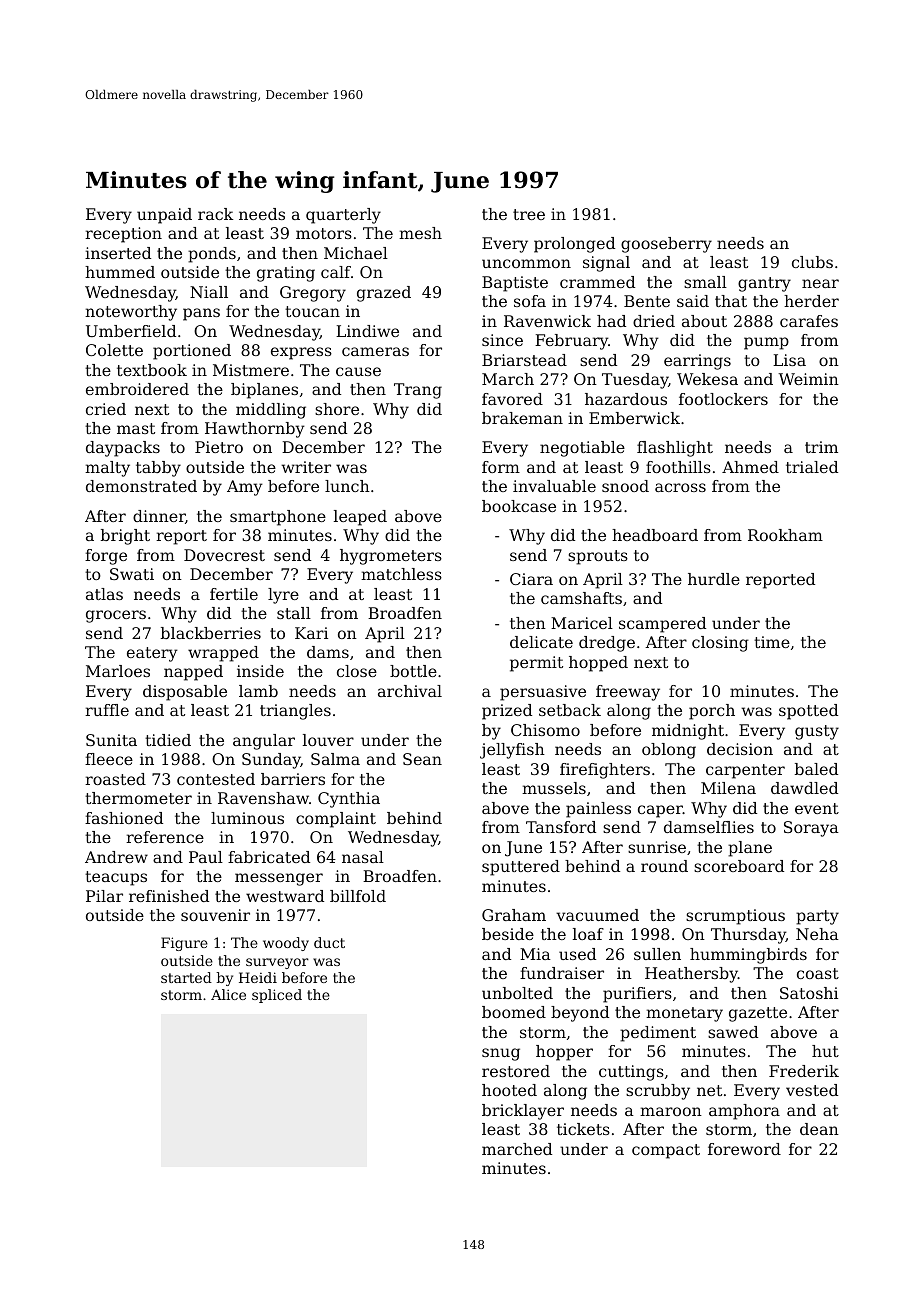  I want to click on ruffle, so click(107, 710).
